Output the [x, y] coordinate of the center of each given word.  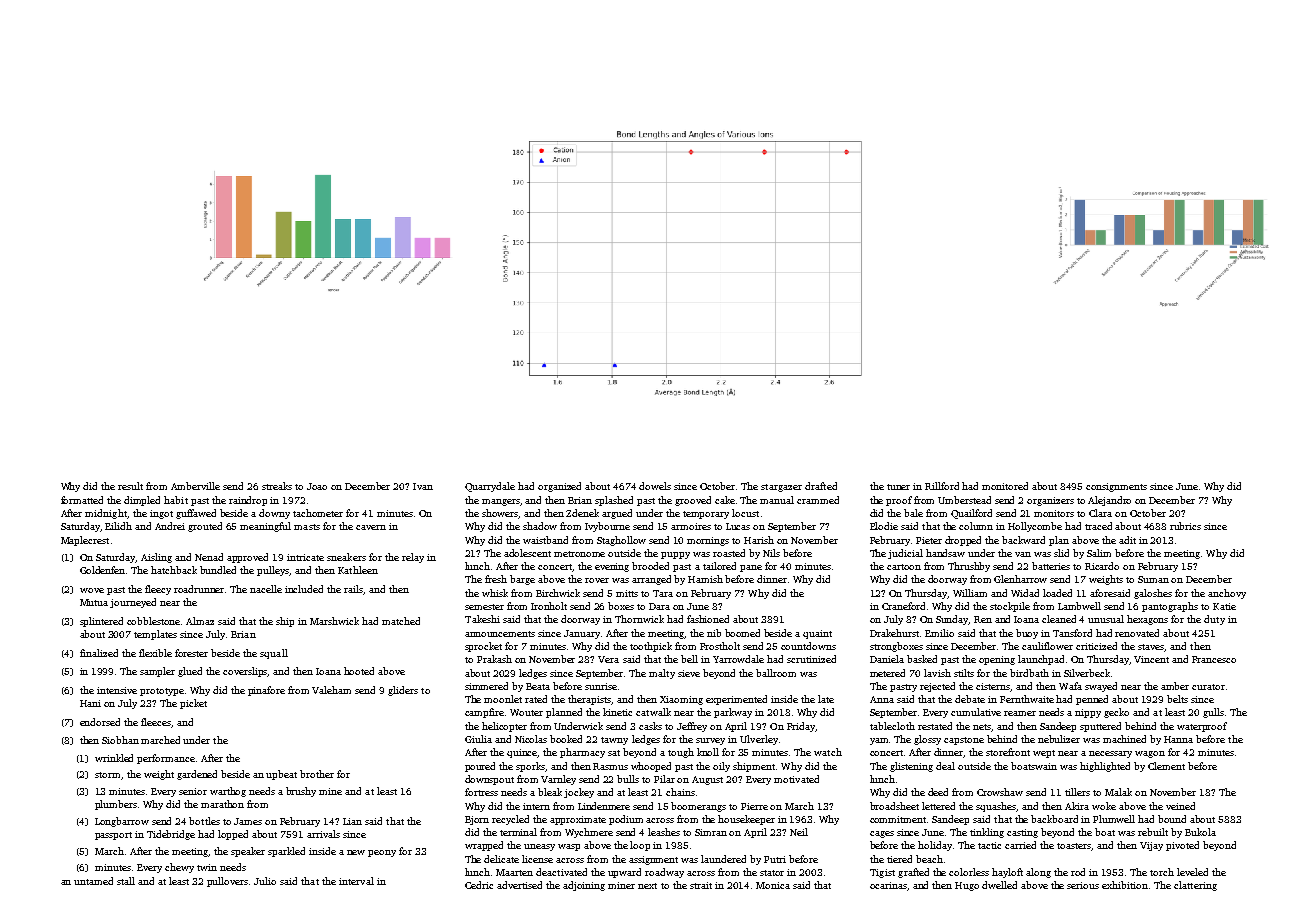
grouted [205, 527]
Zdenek [582, 513]
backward [1023, 540]
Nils [771, 553]
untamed [93, 881]
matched [401, 621]
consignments [1116, 487]
